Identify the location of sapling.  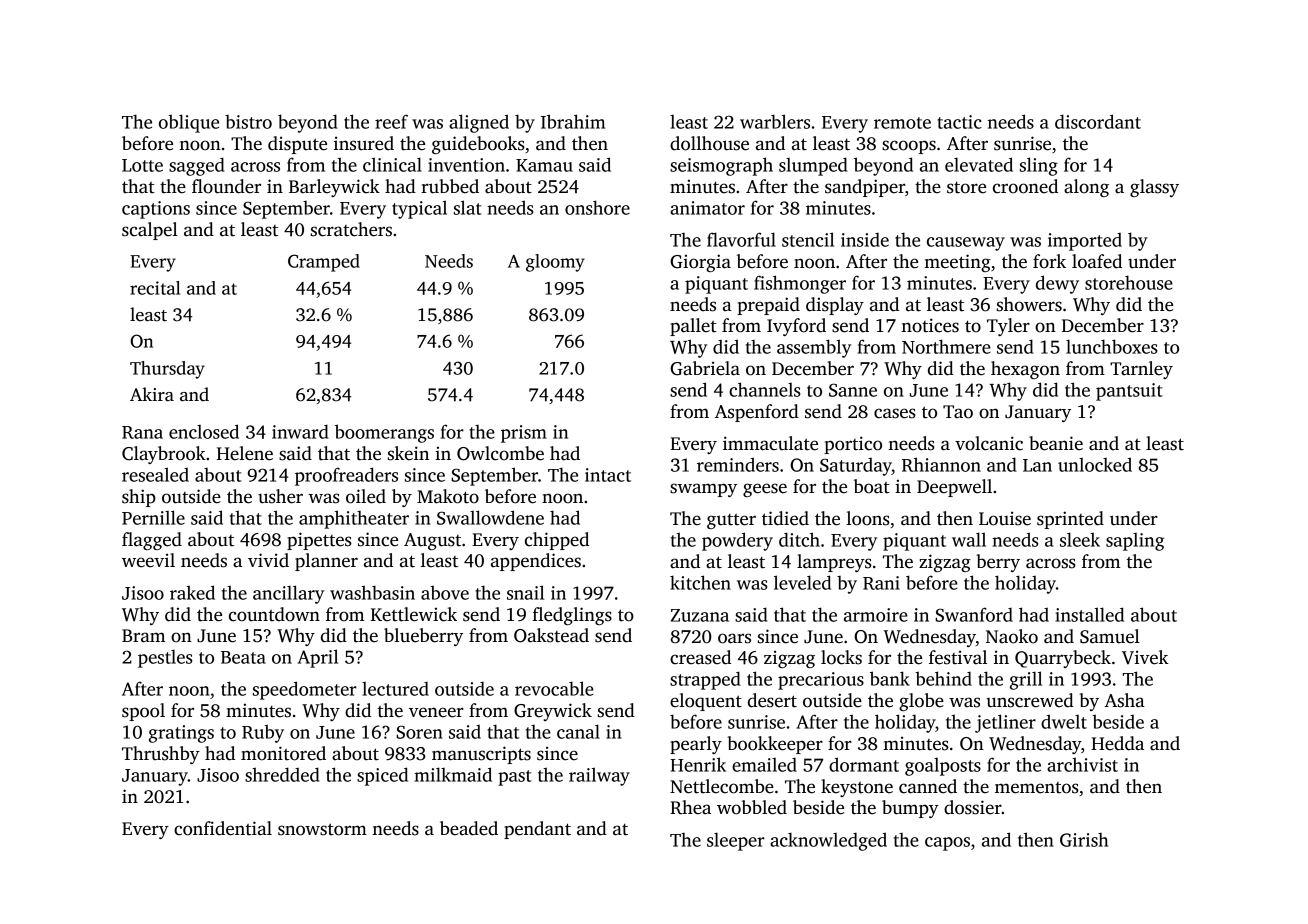
(1135, 542).
